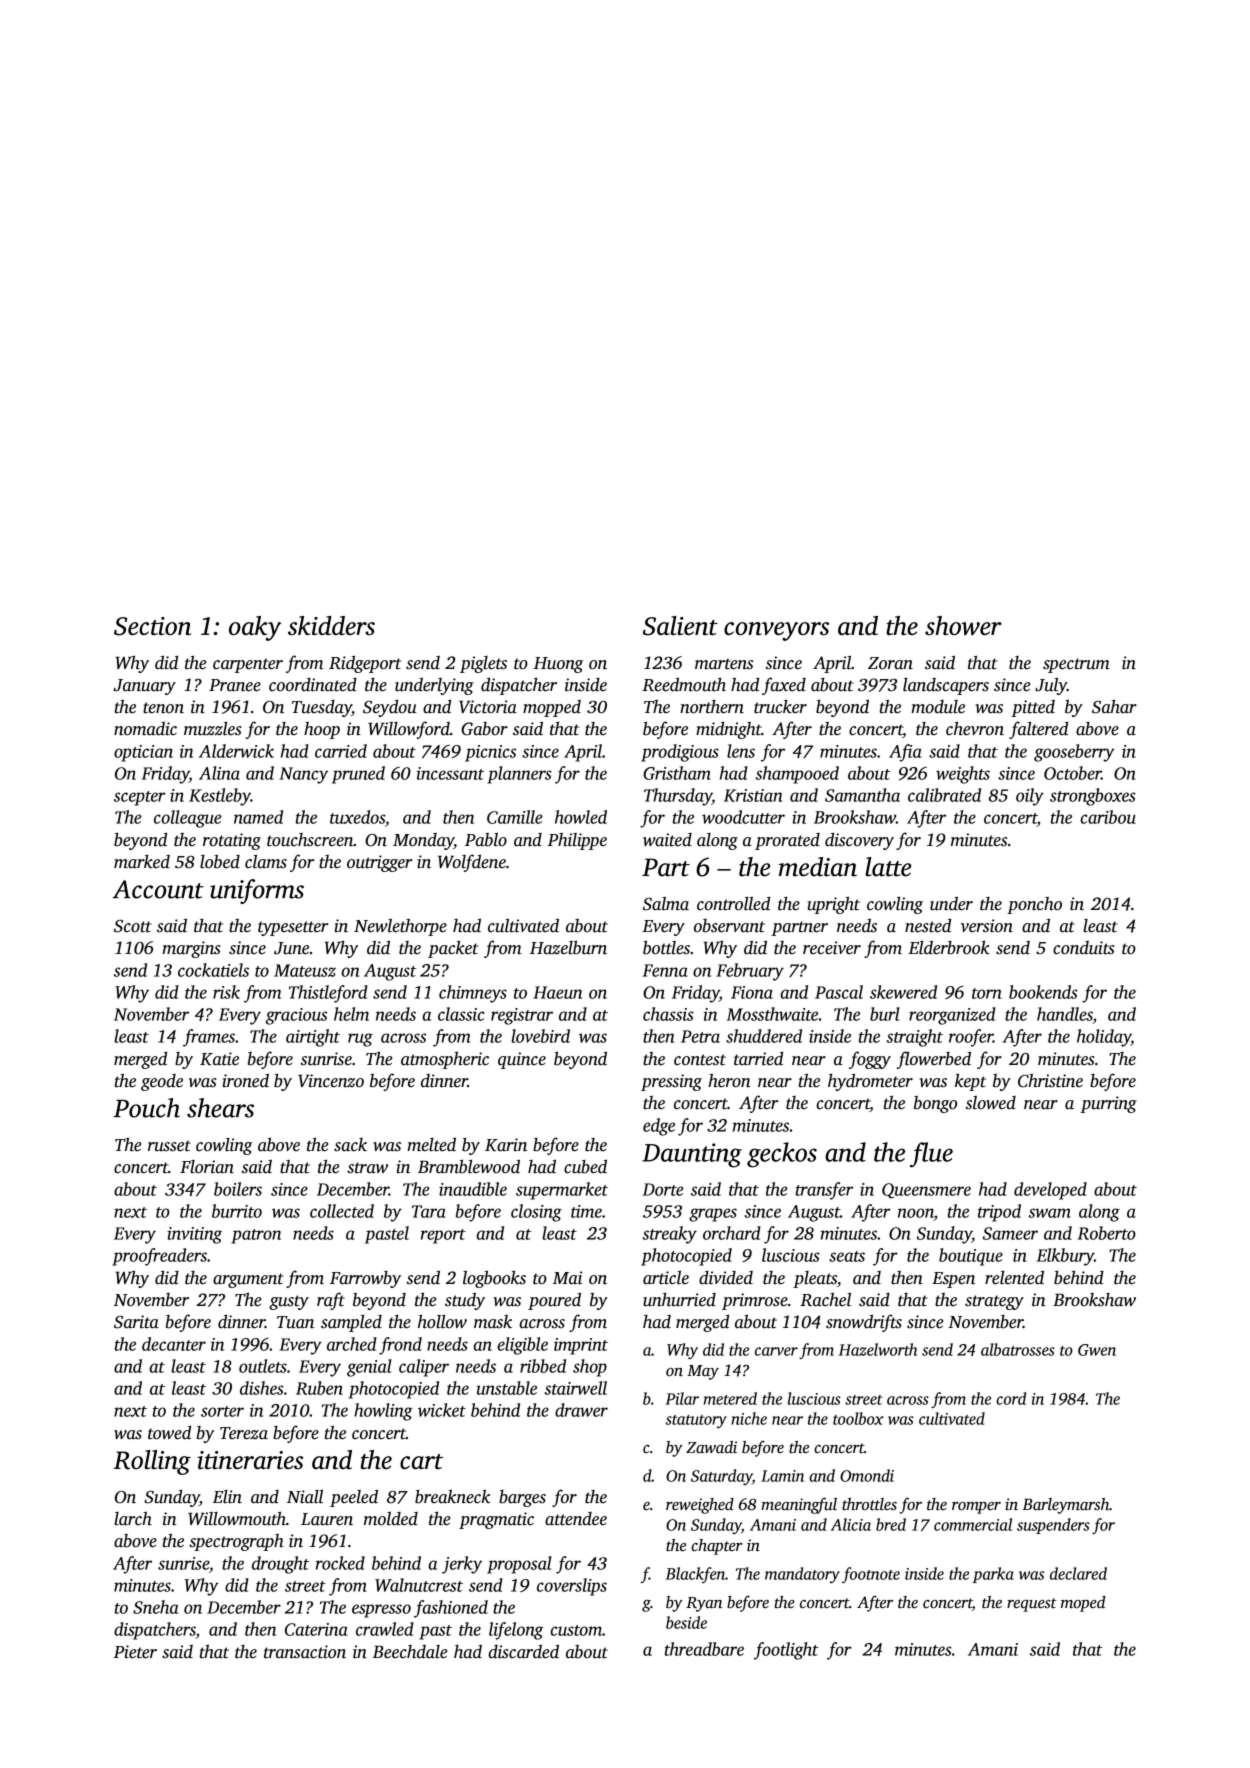 This screenshot has width=1250, height=1768. Describe the element at coordinates (135, 1652) in the screenshot. I see `Pieter` at that location.
